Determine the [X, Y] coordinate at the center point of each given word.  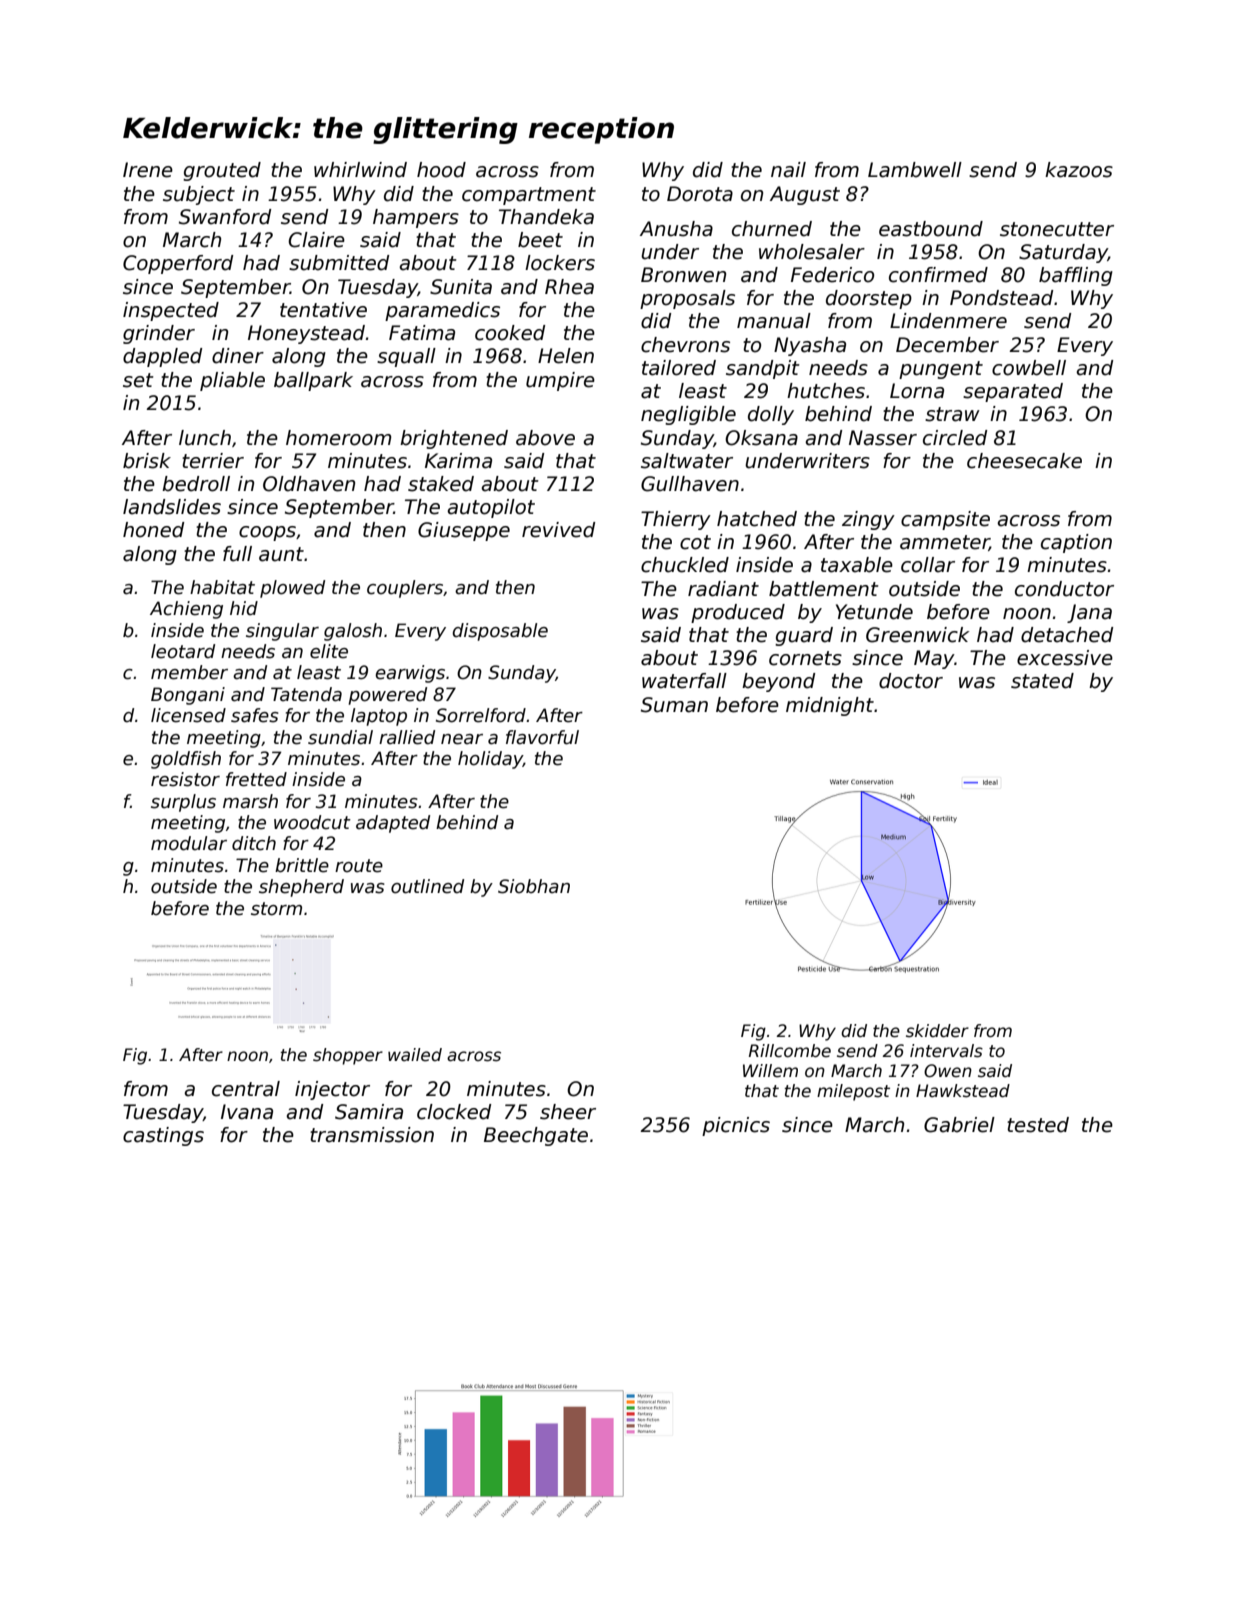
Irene [148, 170]
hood [441, 170]
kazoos [1079, 170]
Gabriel [959, 1125]
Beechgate [536, 1136]
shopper [348, 1056]
